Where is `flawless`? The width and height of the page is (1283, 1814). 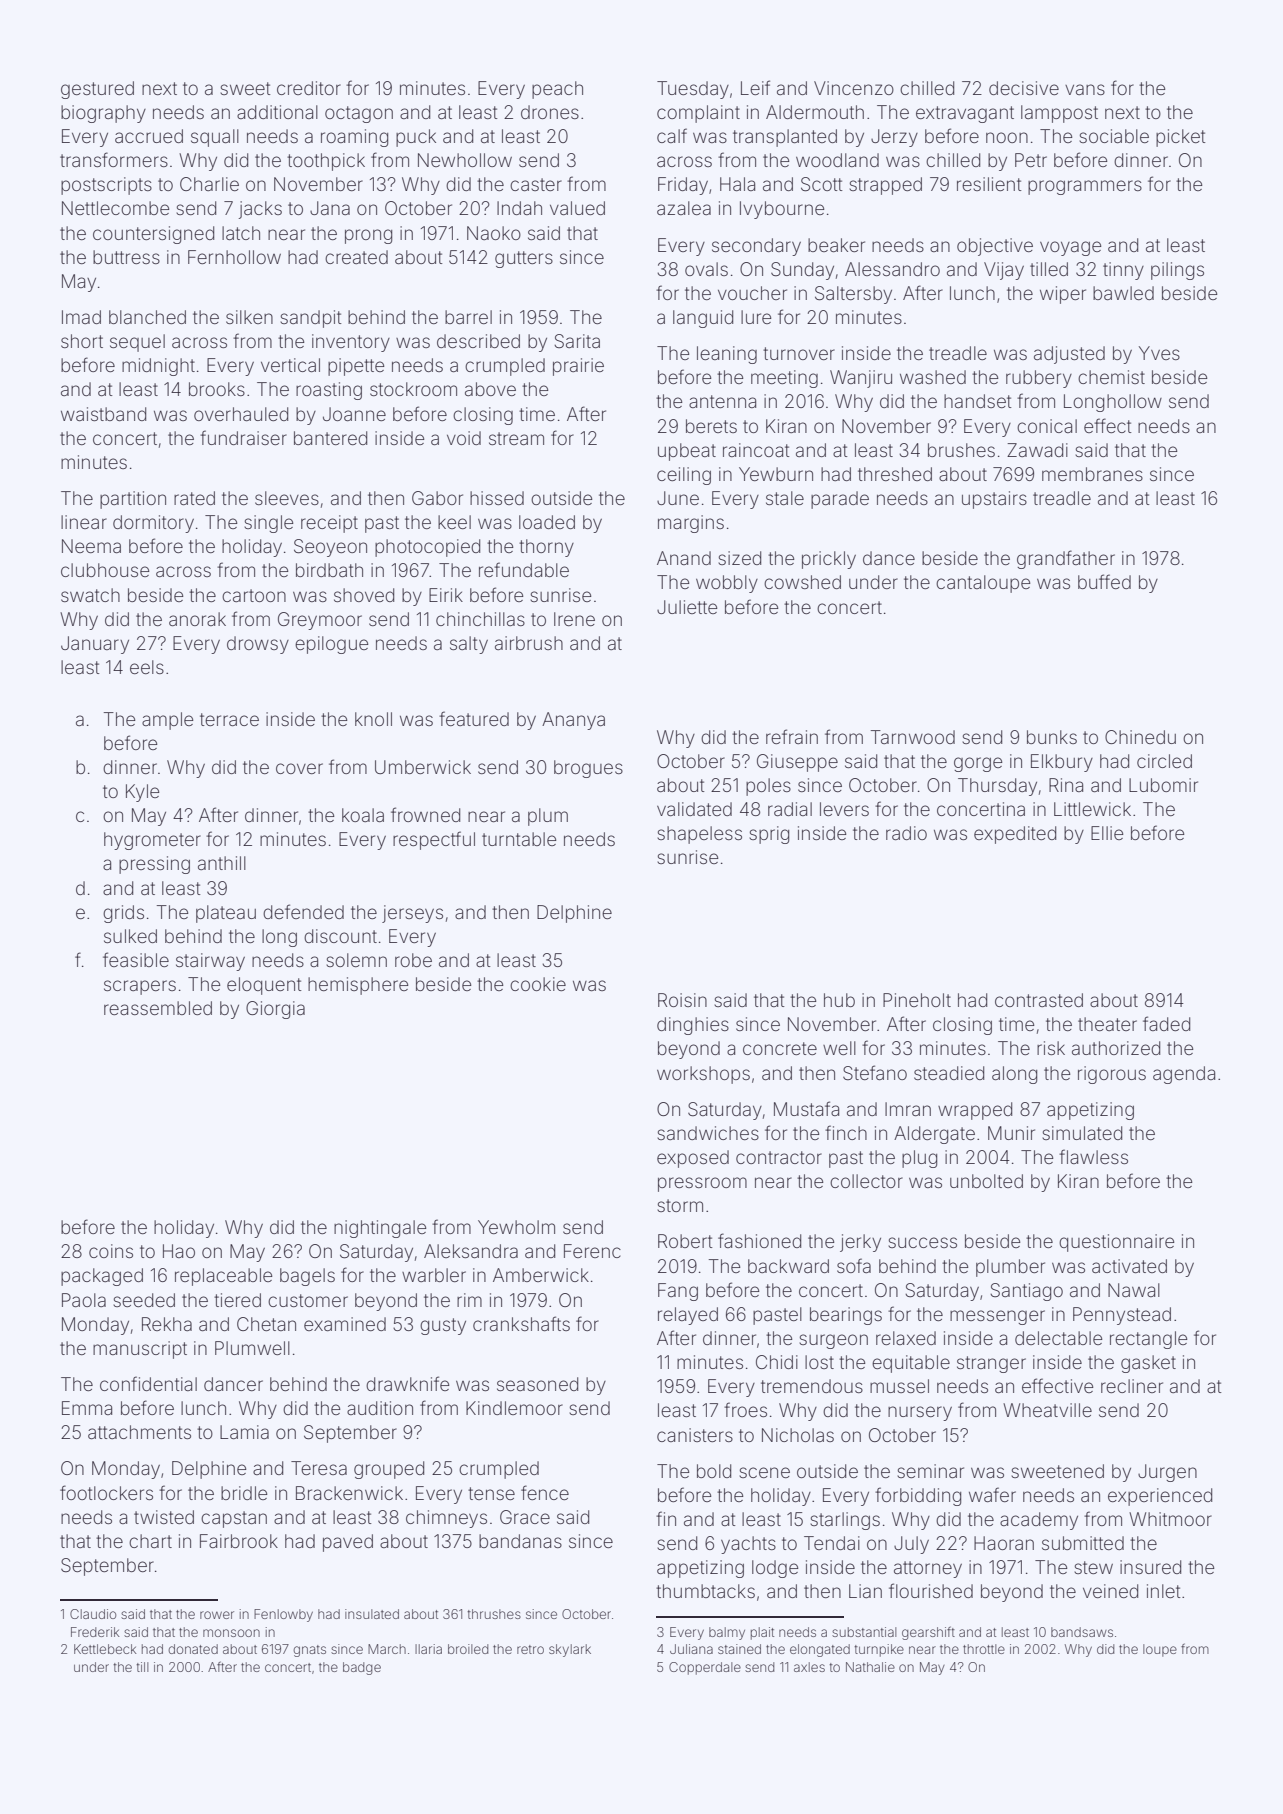
flawless is located at coordinates (1093, 1156).
